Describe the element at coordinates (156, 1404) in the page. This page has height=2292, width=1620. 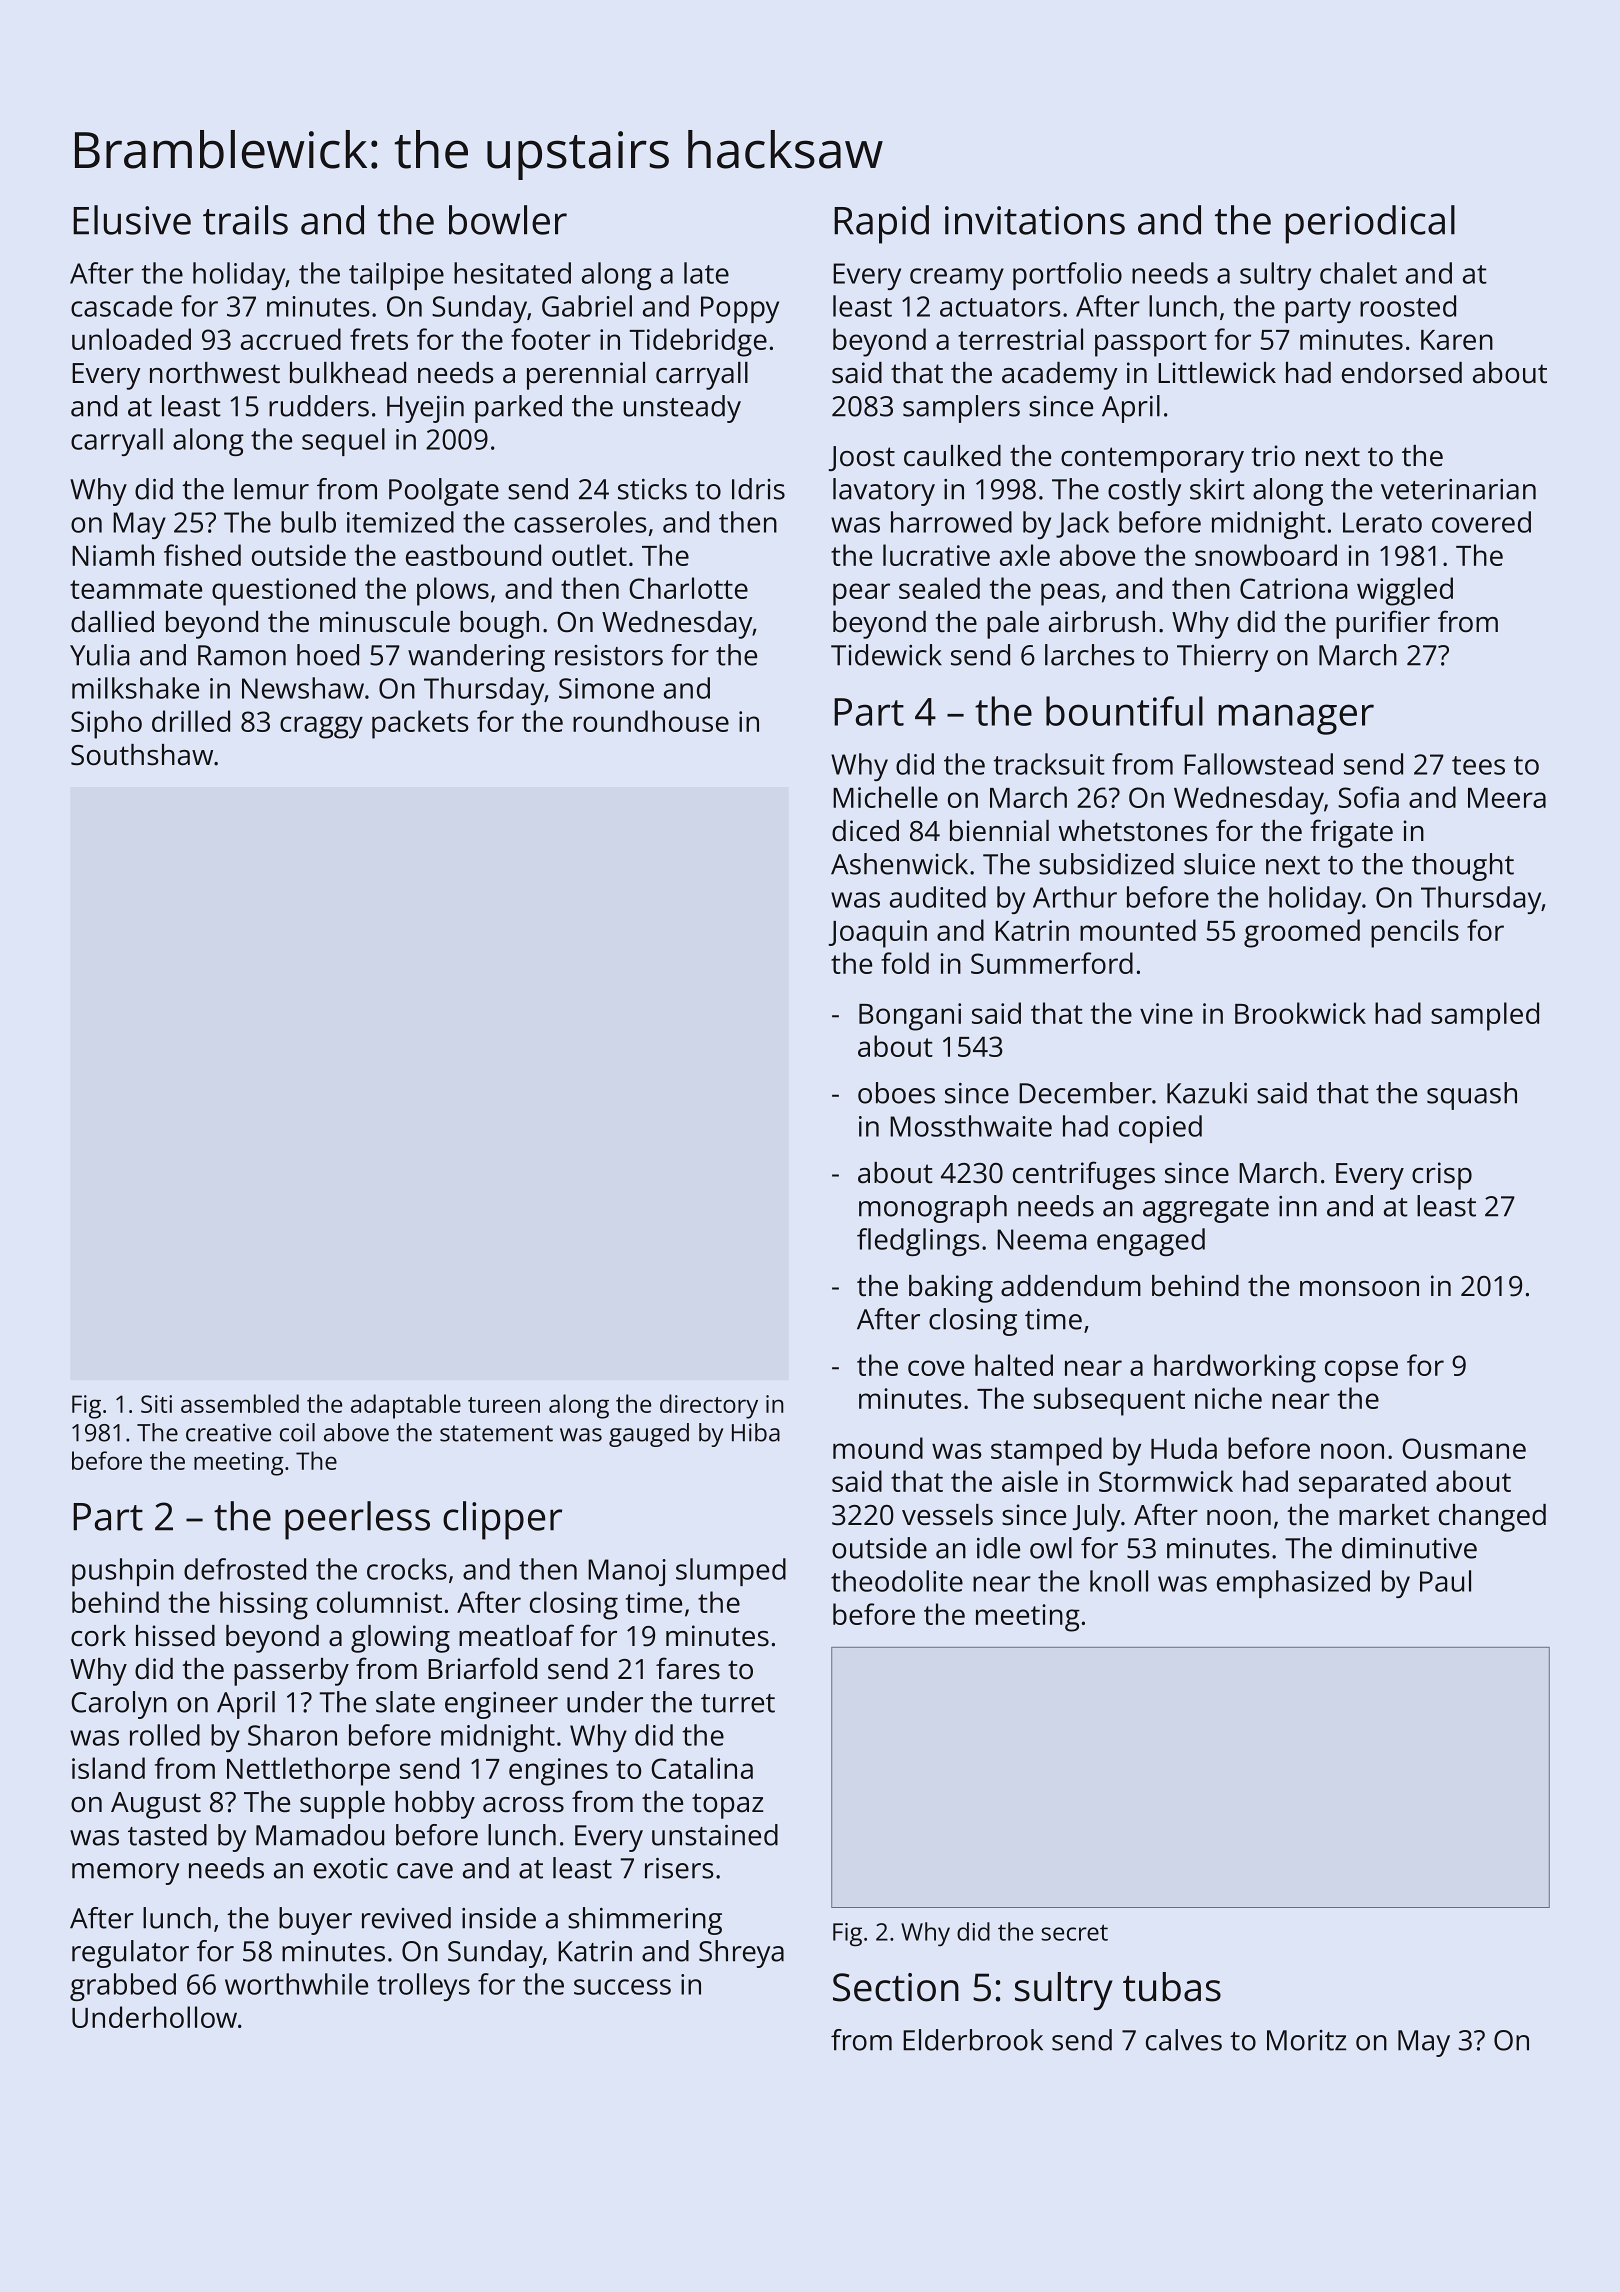
I see `Siti` at that location.
